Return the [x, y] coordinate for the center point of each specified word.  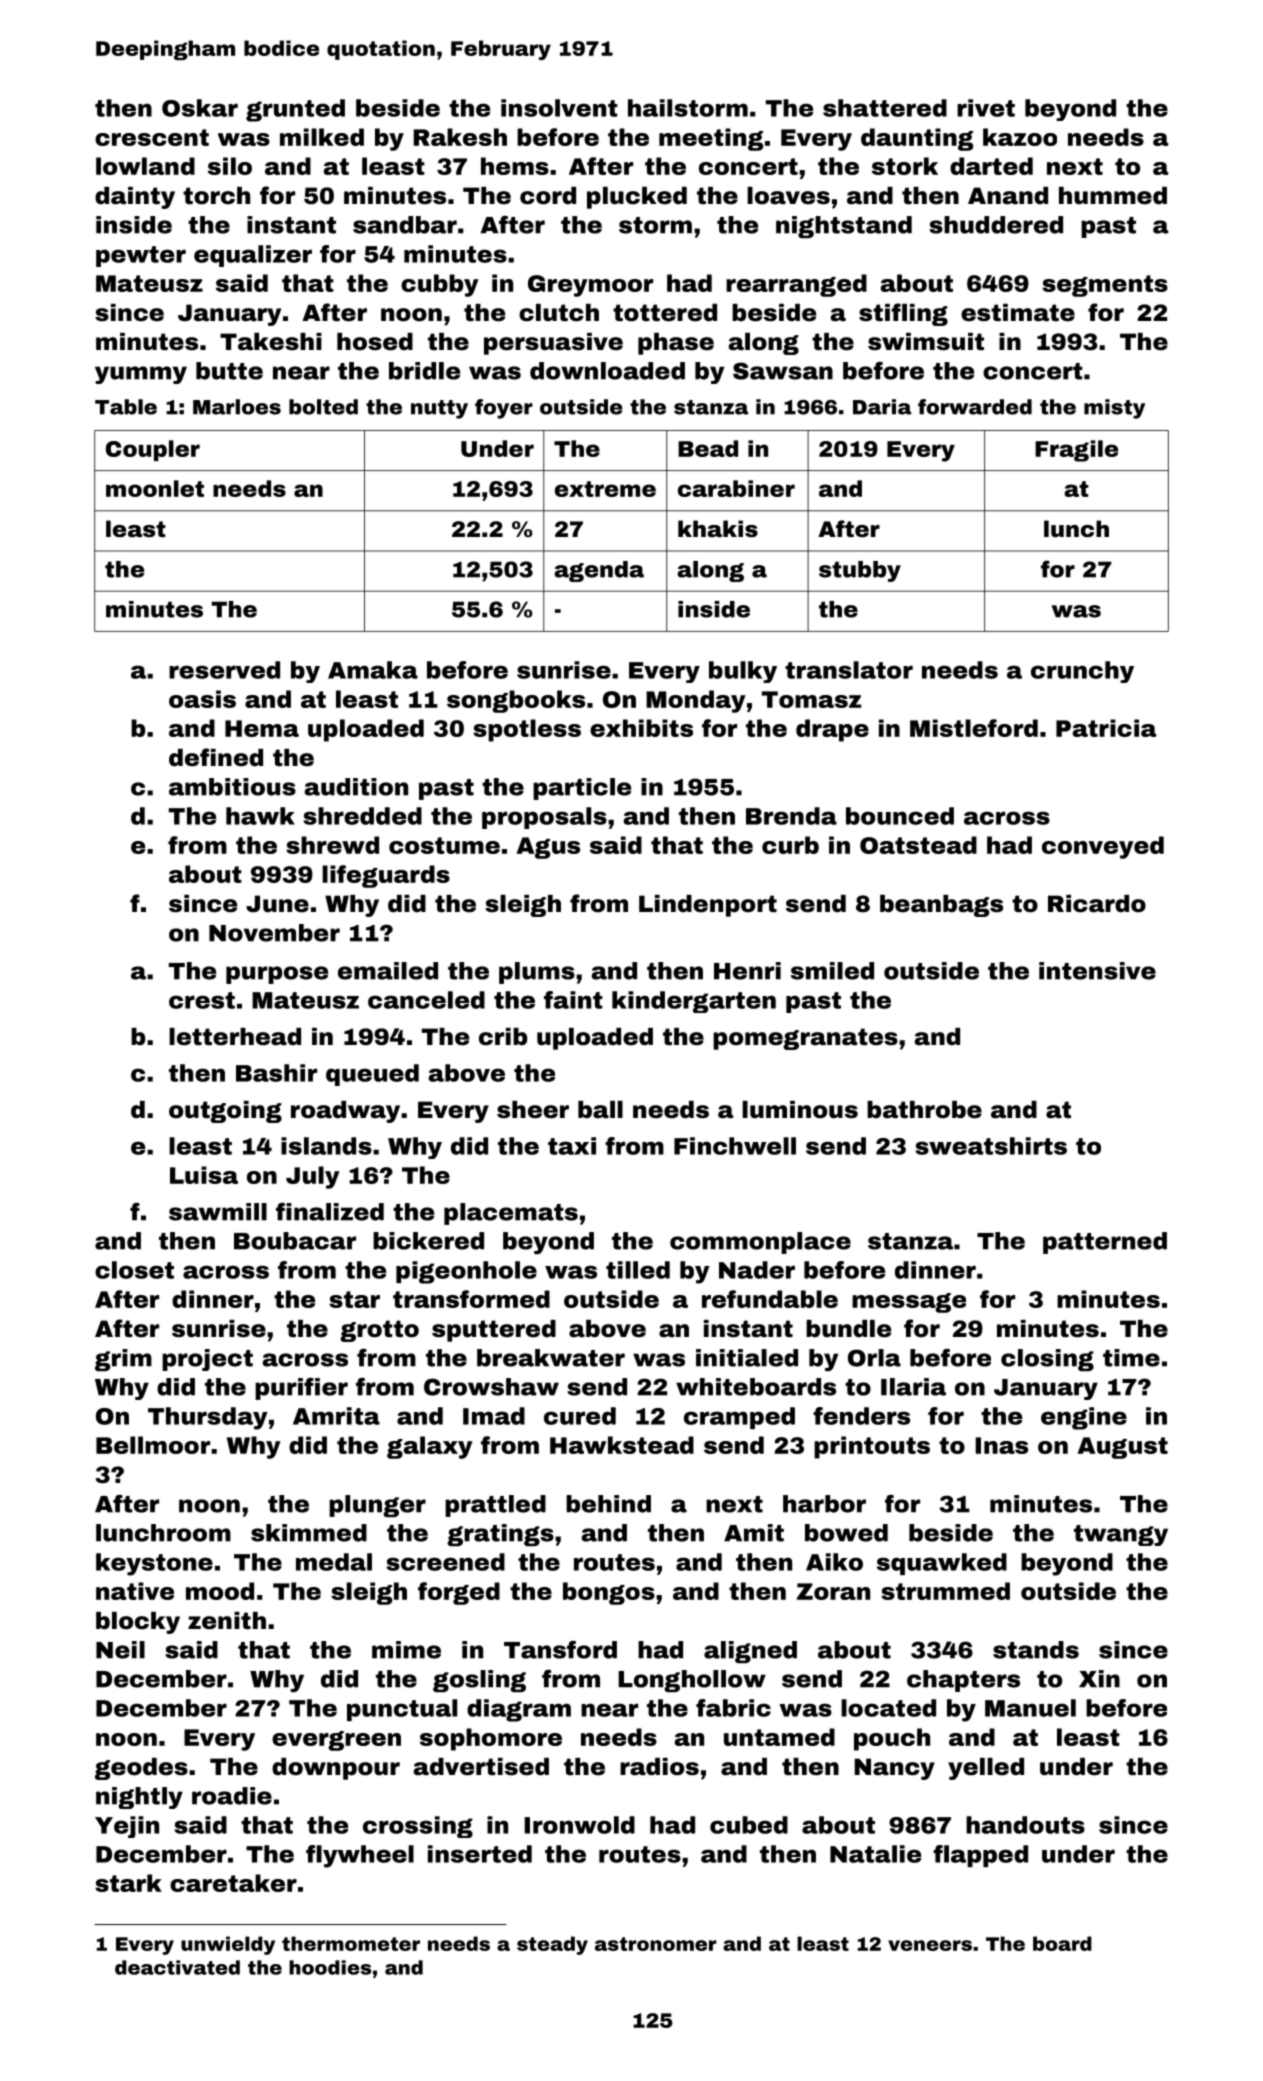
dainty [135, 198]
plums [537, 973]
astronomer [656, 1944]
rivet [986, 108]
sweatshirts [991, 1146]
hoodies [330, 1967]
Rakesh [460, 137]
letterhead [235, 1037]
